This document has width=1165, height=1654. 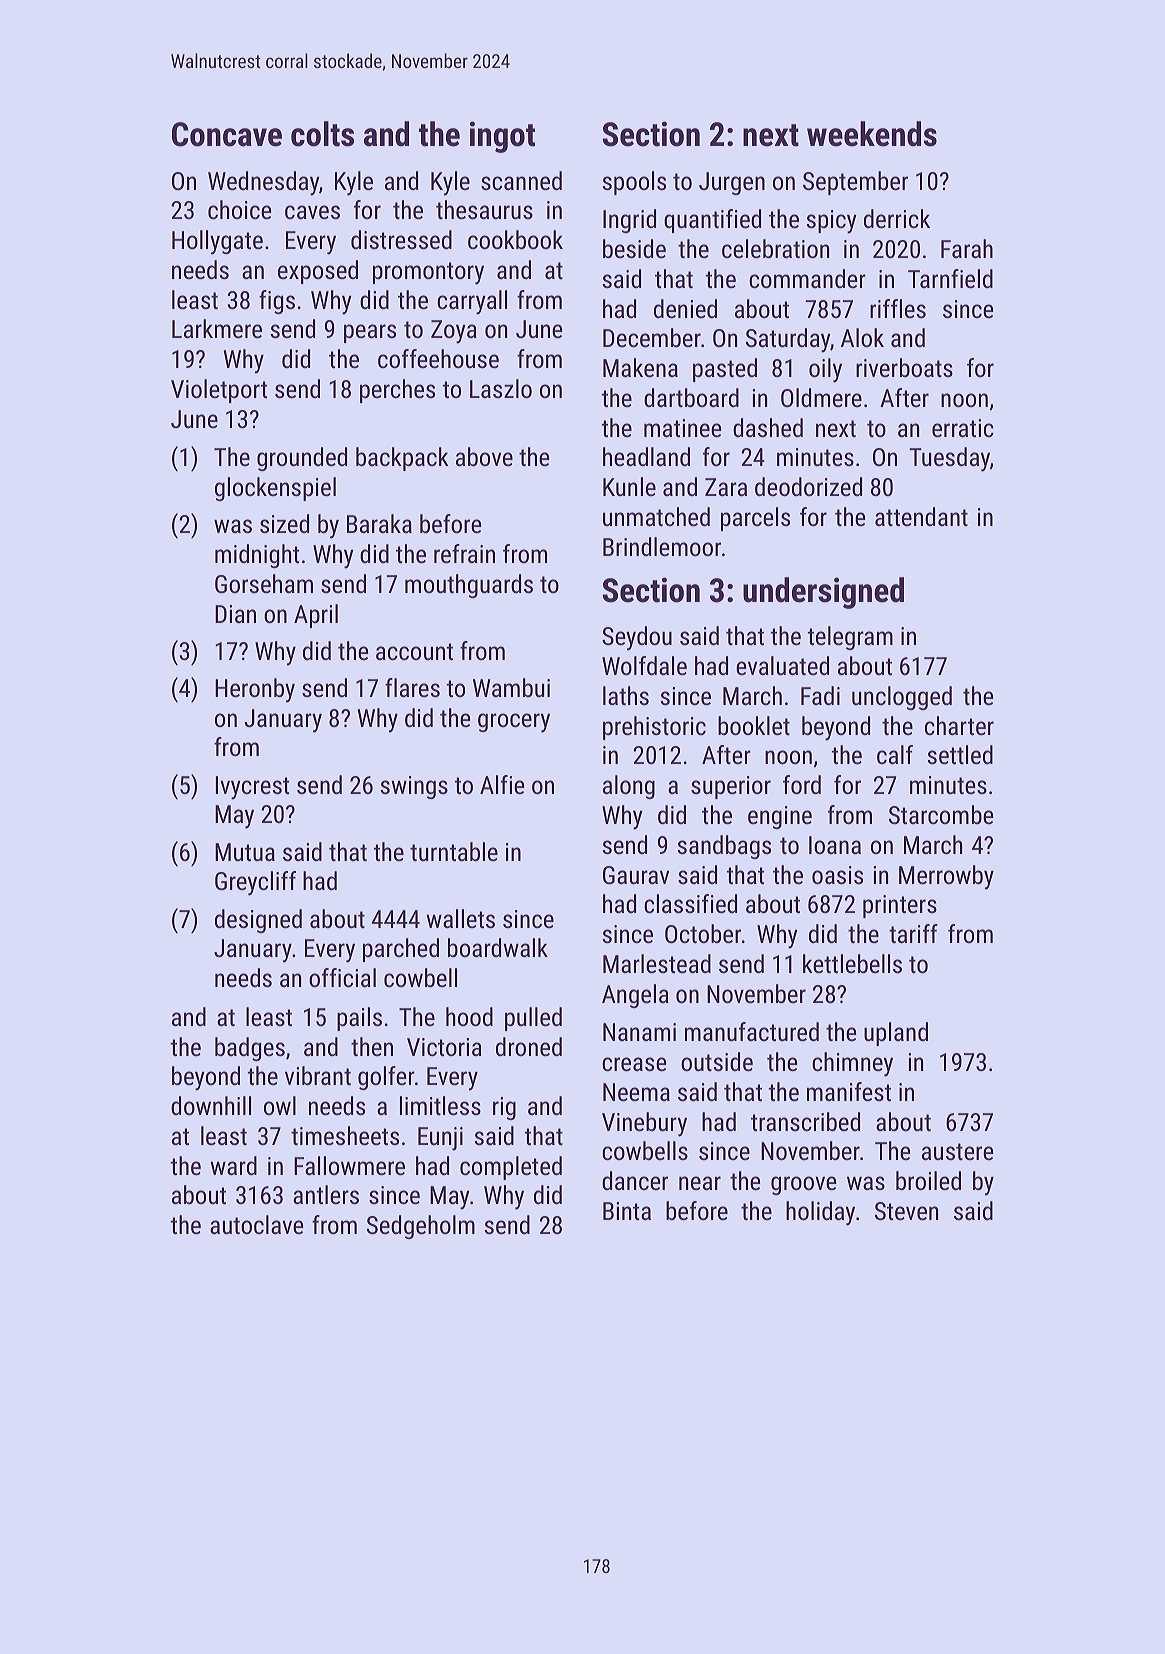 What do you see at coordinates (521, 180) in the document?
I see `scanned` at bounding box center [521, 180].
